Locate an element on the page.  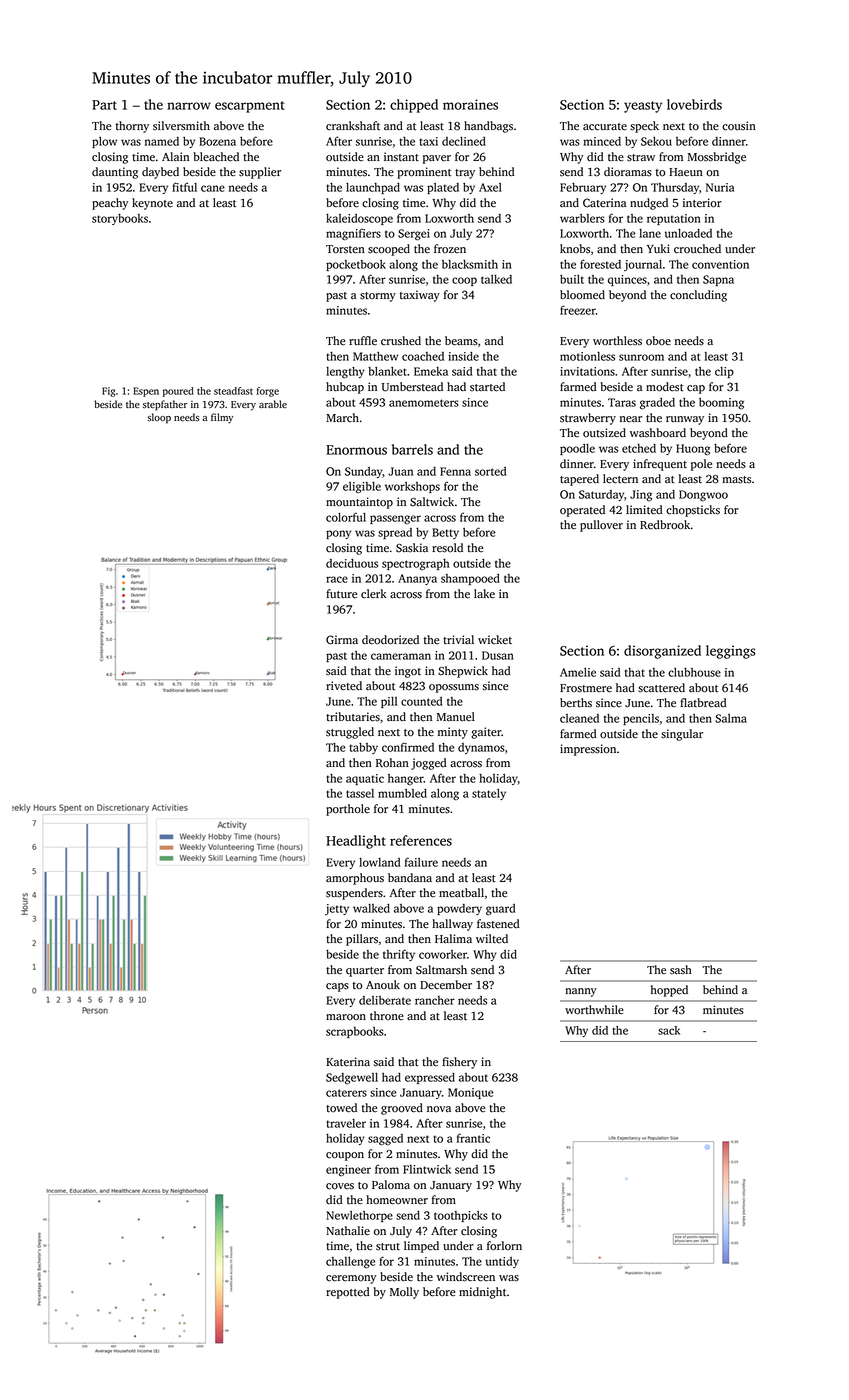
midnight is located at coordinates (482, 1293).
